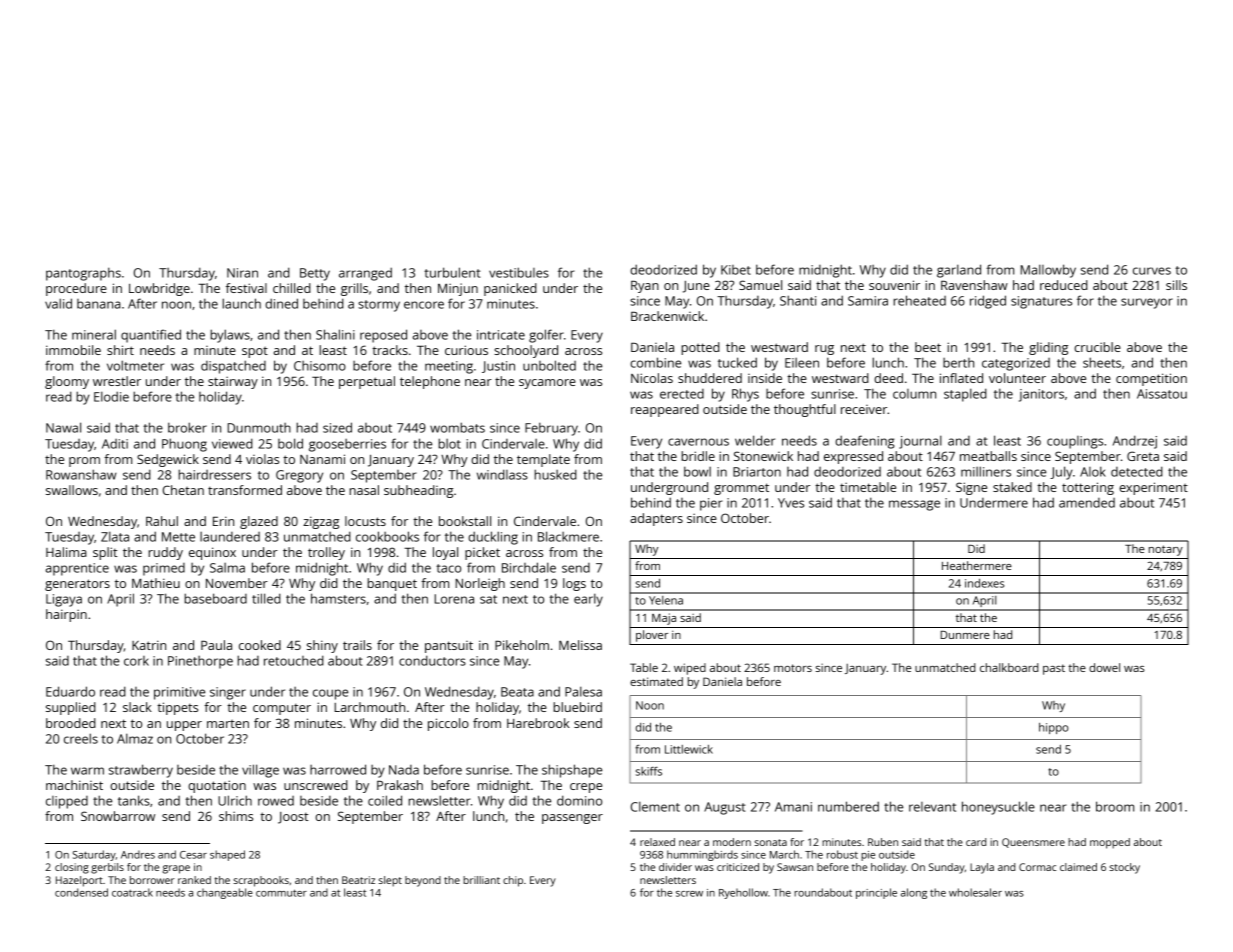 Image resolution: width=1233 pixels, height=952 pixels. Describe the element at coordinates (689, 749) in the image. I see `Littlewick` at that location.
